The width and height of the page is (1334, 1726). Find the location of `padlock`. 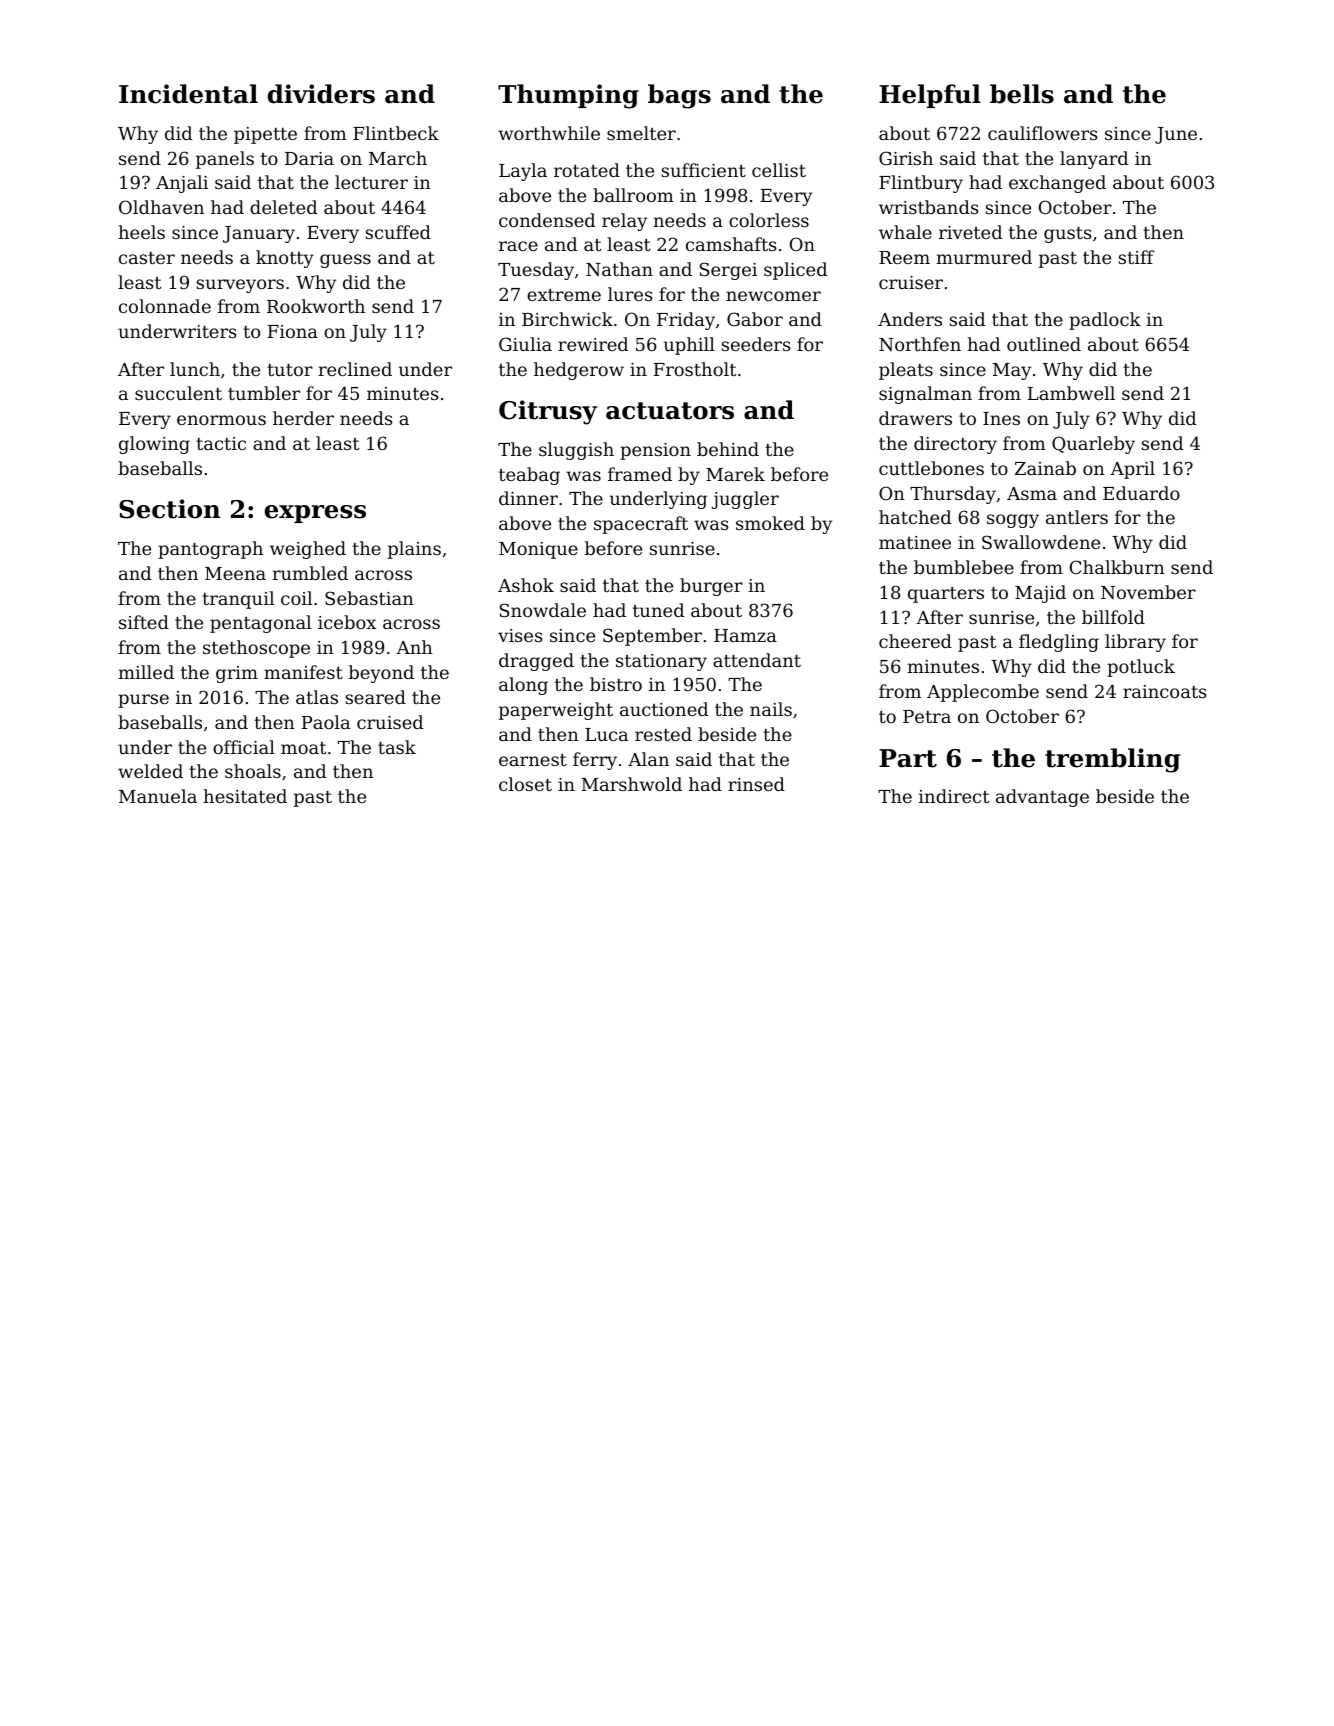

padlock is located at coordinates (1105, 321).
